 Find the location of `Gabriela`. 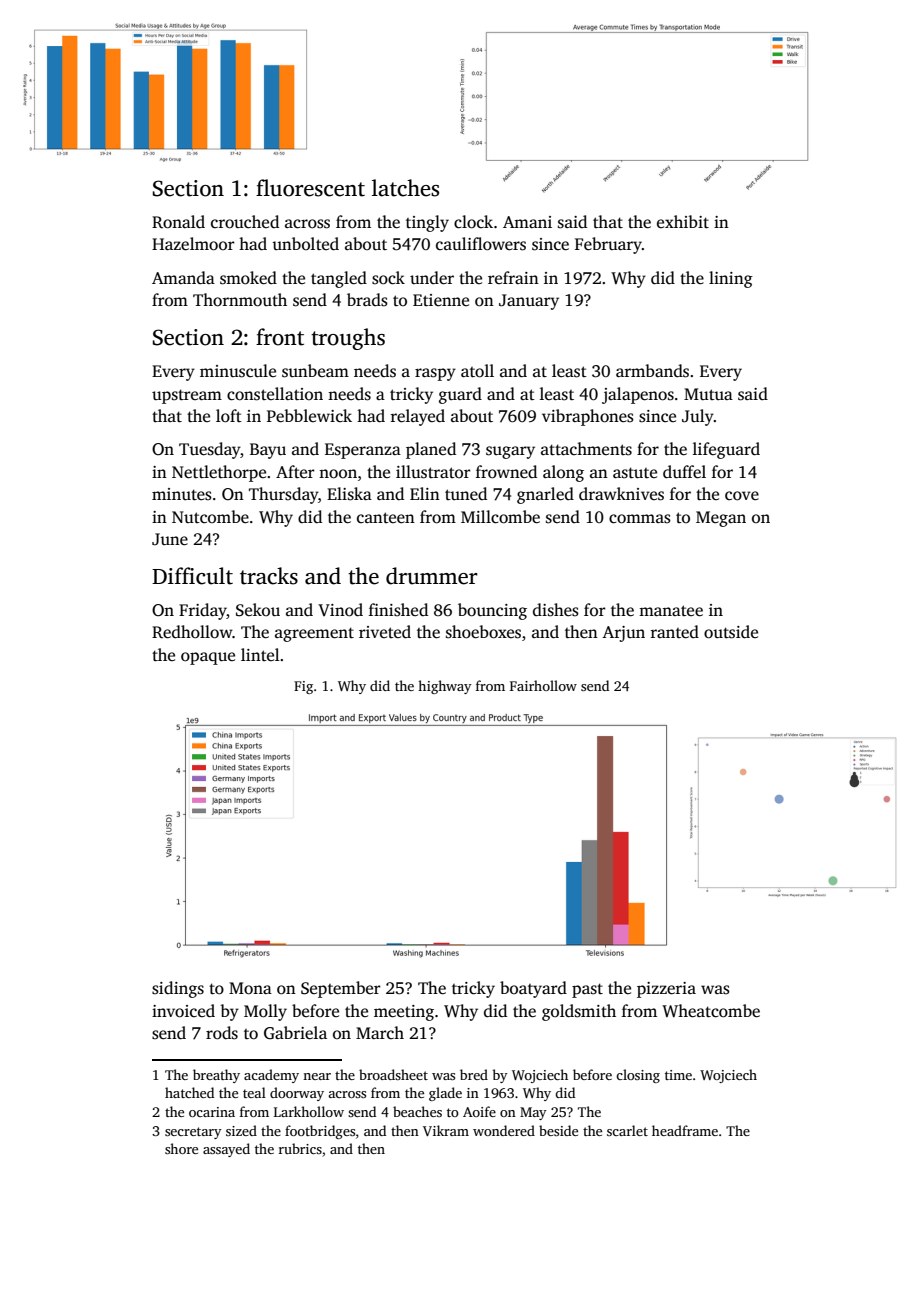

Gabriela is located at coordinates (295, 1033).
